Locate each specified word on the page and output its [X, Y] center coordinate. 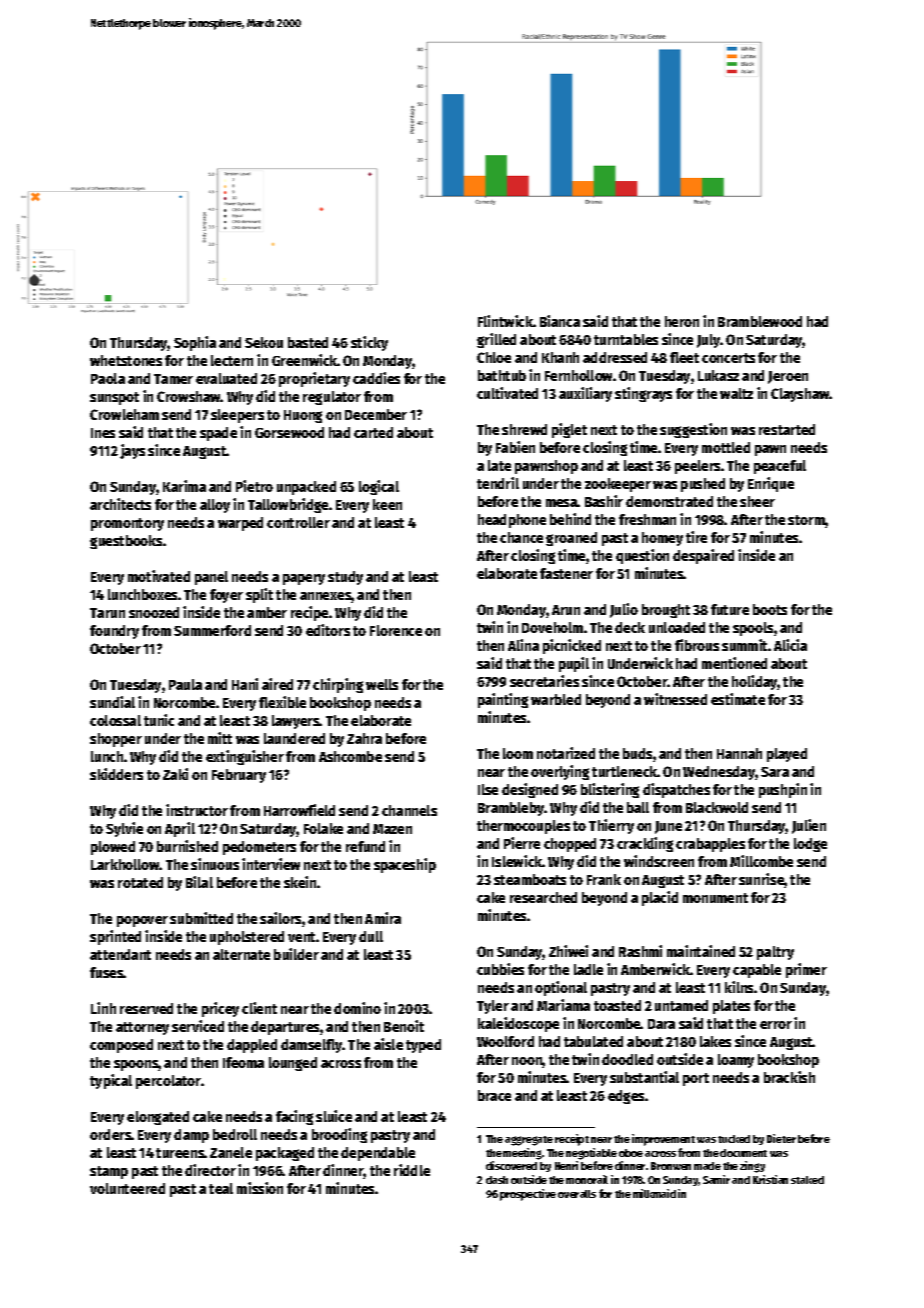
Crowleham [124, 414]
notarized [566, 753]
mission [260, 1188]
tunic [159, 720]
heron [682, 321]
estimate [738, 699]
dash [497, 1180]
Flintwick [505, 321]
